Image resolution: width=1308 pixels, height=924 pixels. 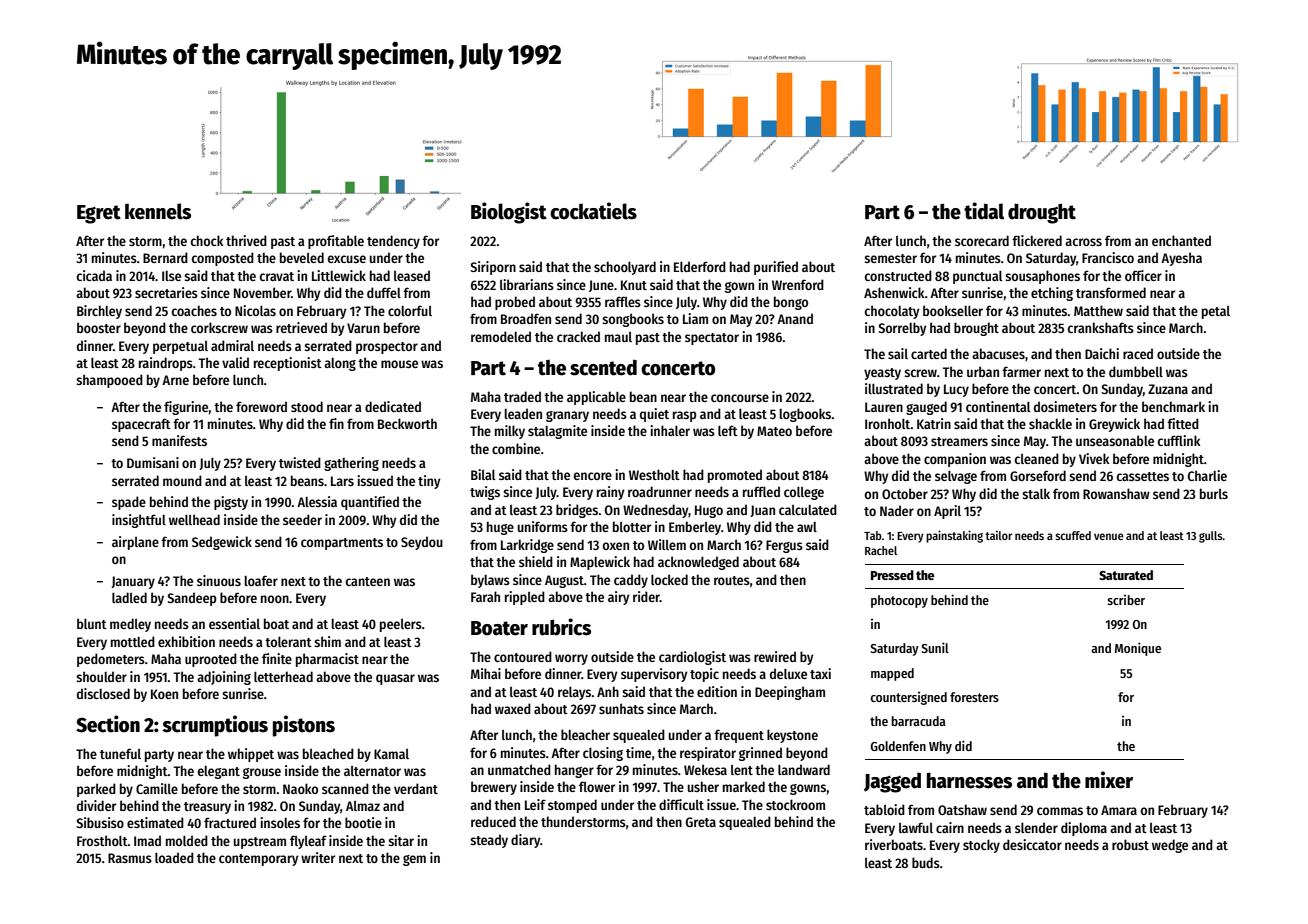 What do you see at coordinates (147, 840) in the document?
I see `Imad` at bounding box center [147, 840].
